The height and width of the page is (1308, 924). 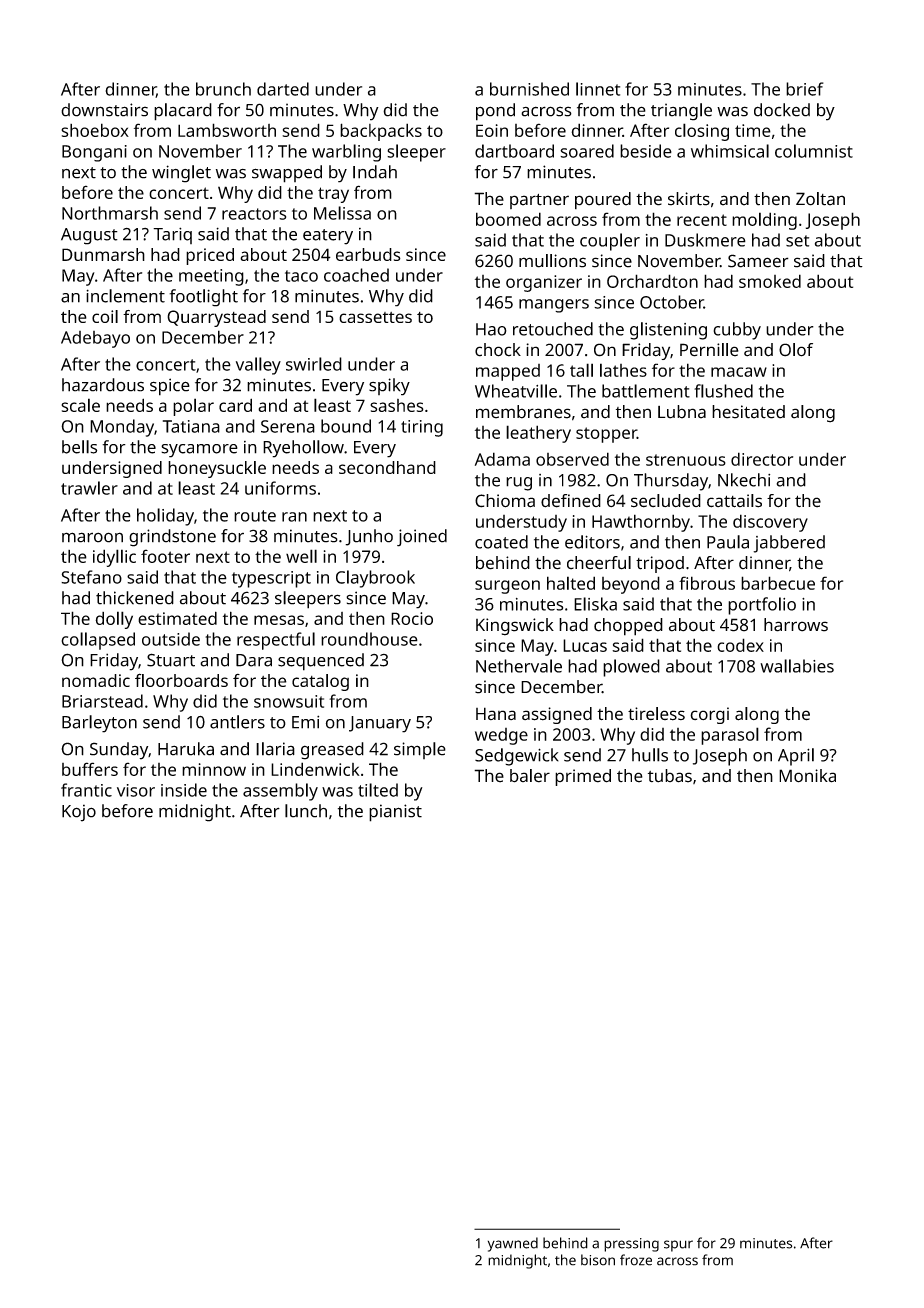 I want to click on Quarrystead, so click(x=216, y=318).
